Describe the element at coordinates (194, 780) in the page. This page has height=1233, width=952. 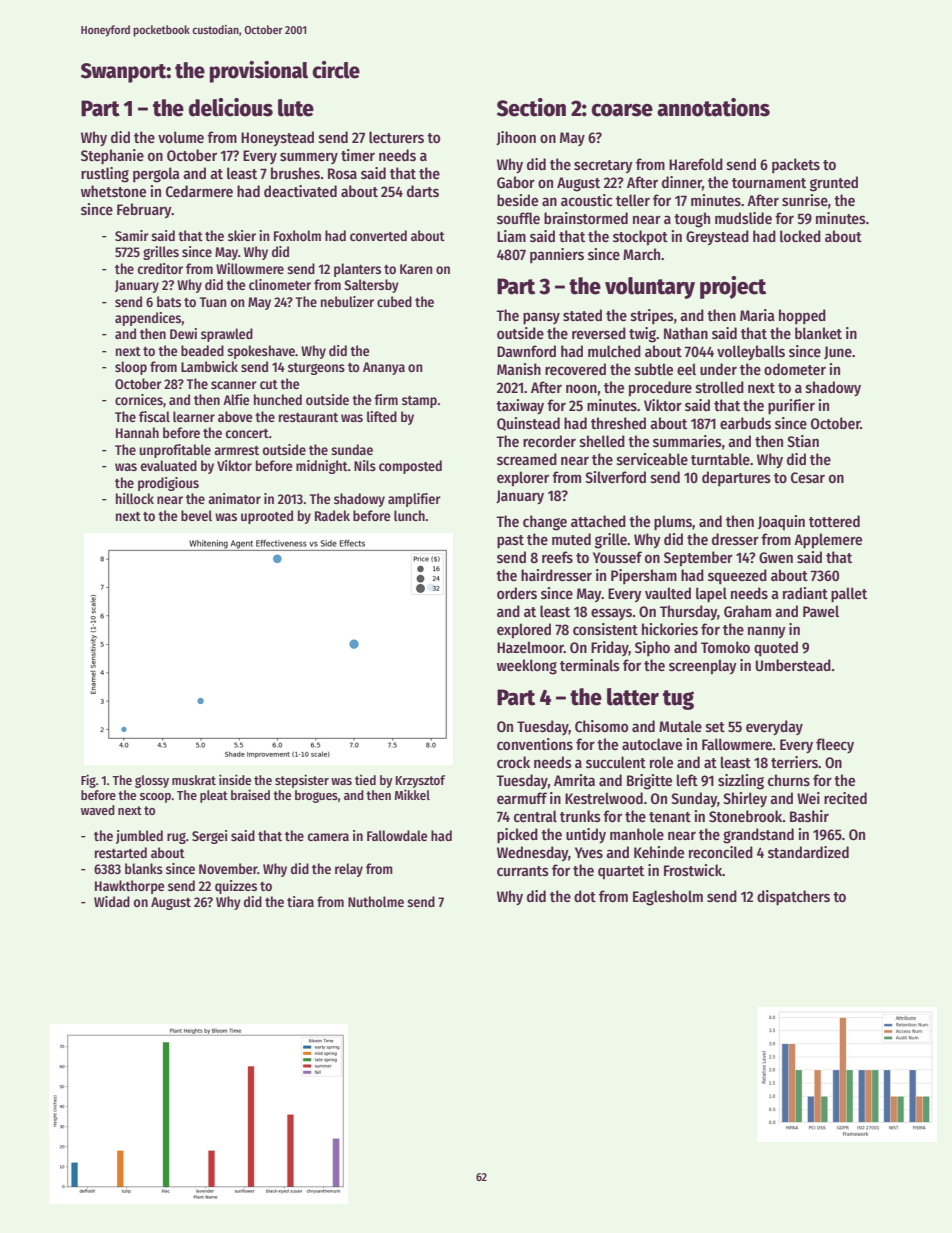
I see `muskrat` at that location.
